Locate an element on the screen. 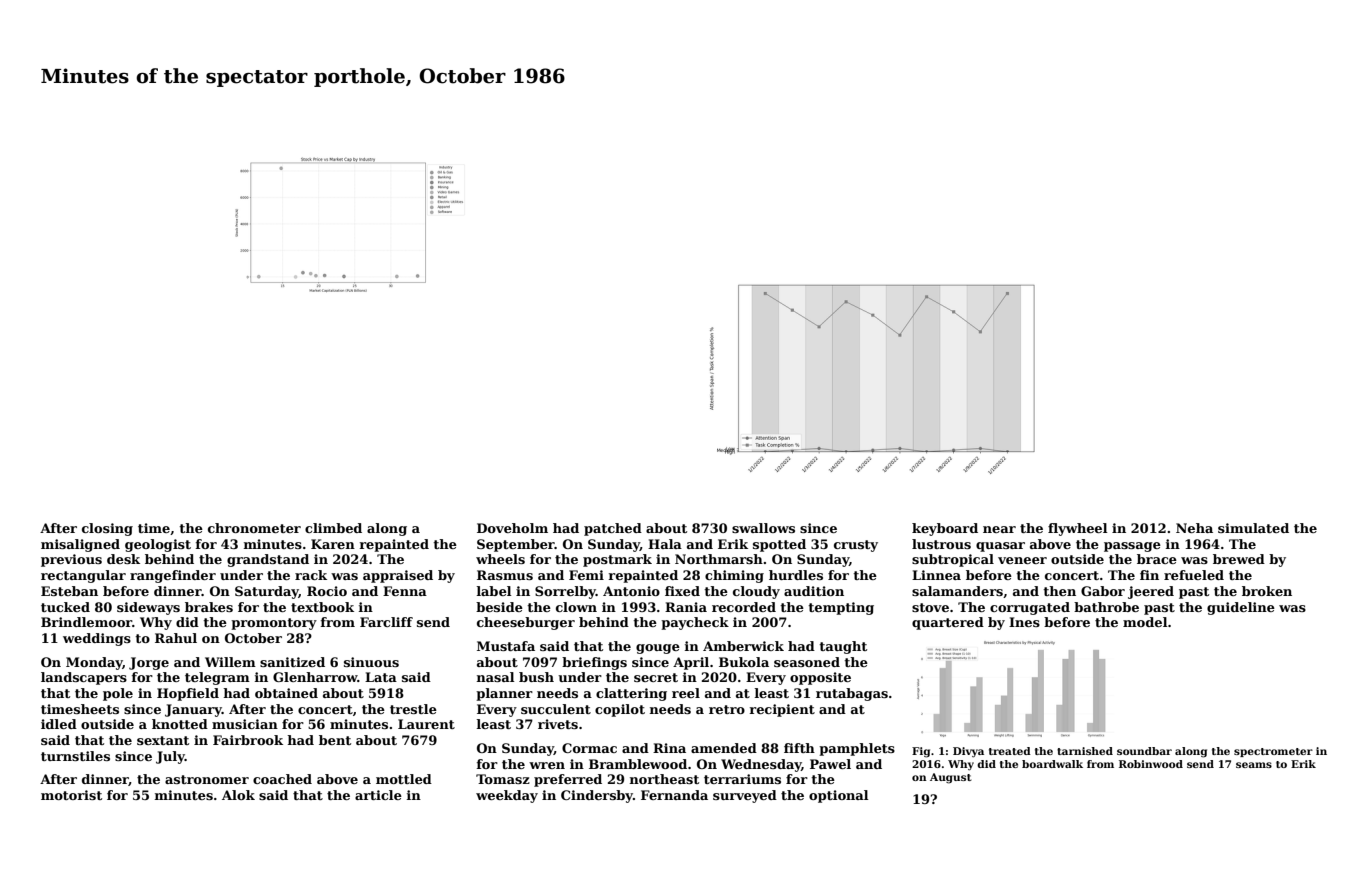 This screenshot has height=887, width=1372. seasoned is located at coordinates (807, 662).
